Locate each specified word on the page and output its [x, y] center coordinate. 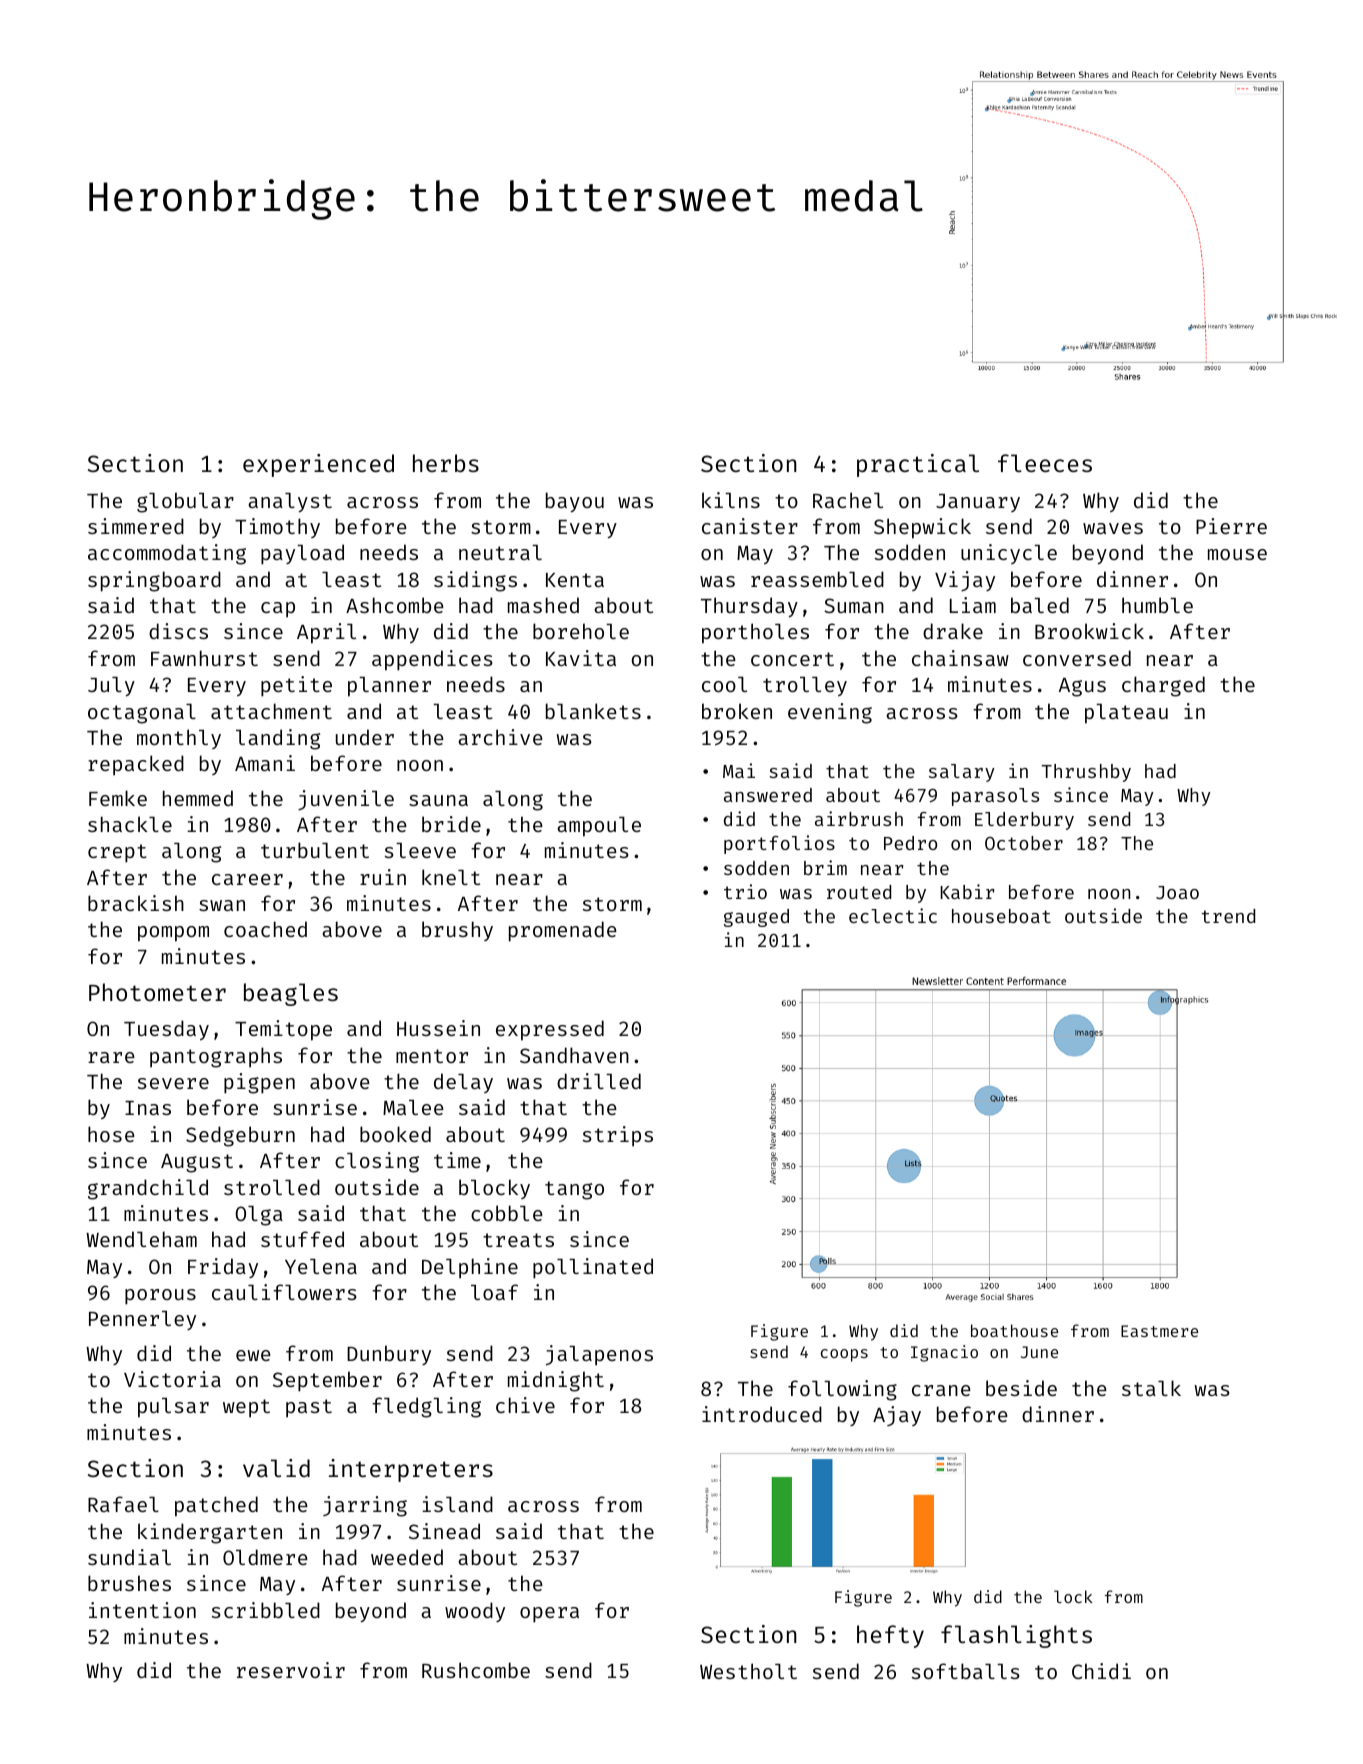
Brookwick [1089, 631]
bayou [575, 502]
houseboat [1001, 916]
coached [265, 929]
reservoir [291, 1670]
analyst [290, 502]
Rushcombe [476, 1670]
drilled [599, 1081]
